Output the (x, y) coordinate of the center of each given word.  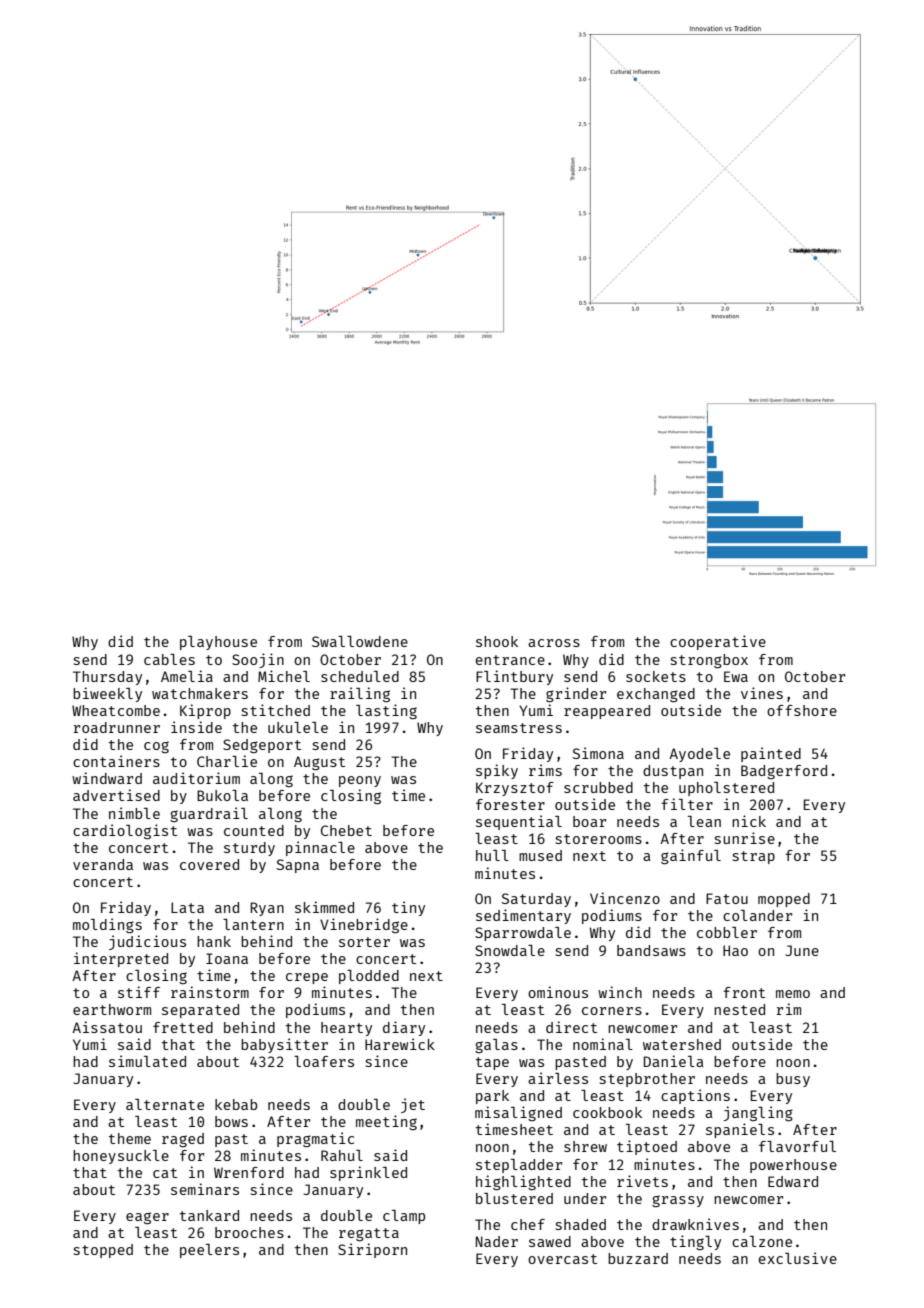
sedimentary (523, 916)
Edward (793, 1181)
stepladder (519, 1166)
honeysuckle (121, 1157)
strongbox (709, 661)
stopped (103, 1251)
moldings (107, 925)
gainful (691, 856)
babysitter (284, 1045)
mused (540, 855)
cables (169, 659)
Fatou (727, 898)
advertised (116, 795)
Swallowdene (360, 641)
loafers (324, 1061)
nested (739, 1009)
